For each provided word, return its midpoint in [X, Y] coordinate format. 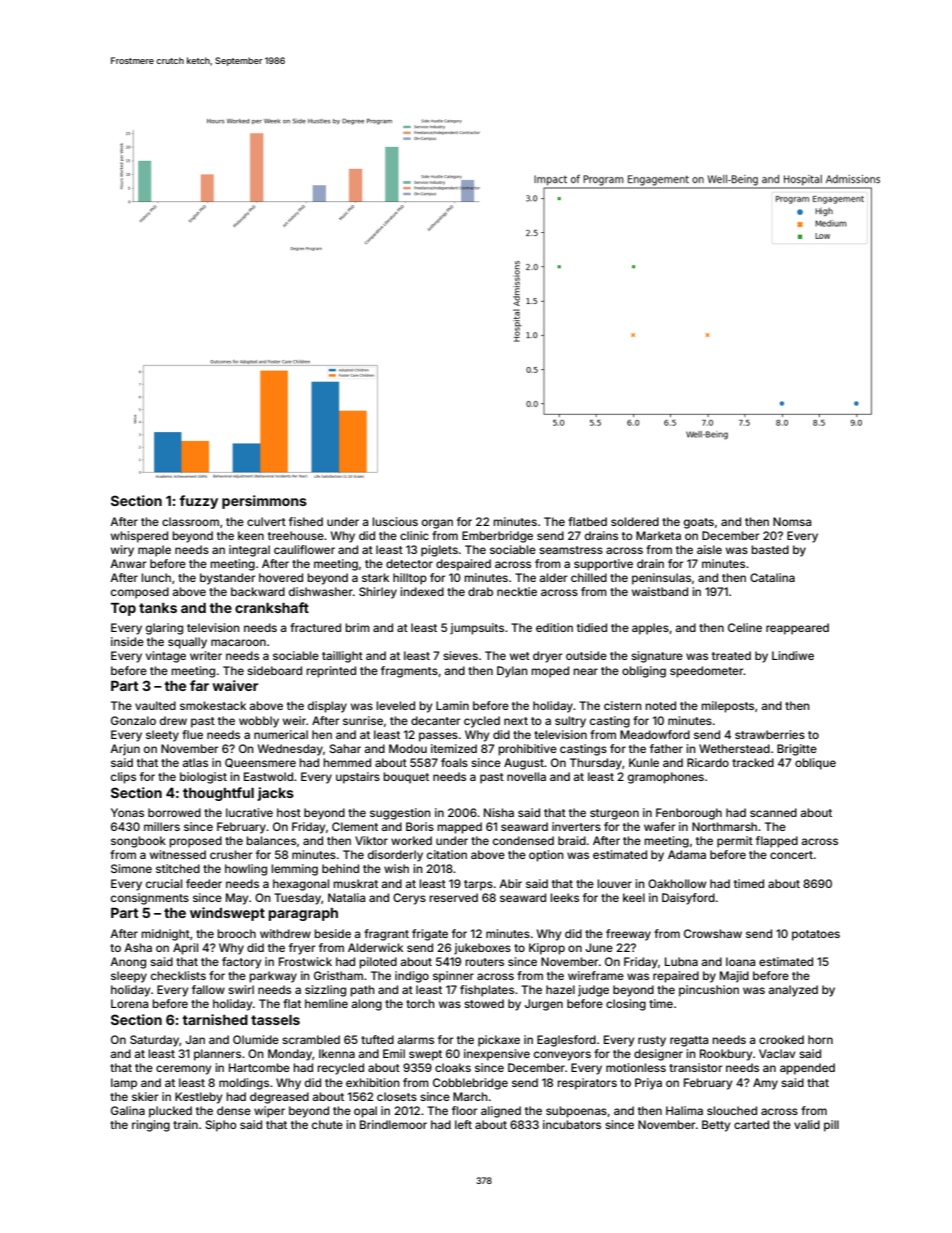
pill [831, 1126]
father [666, 748]
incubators [572, 1124]
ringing [151, 1126]
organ [437, 524]
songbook [138, 842]
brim [357, 627]
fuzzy [198, 502]
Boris [420, 826]
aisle [709, 549]
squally [187, 643]
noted [660, 705]
